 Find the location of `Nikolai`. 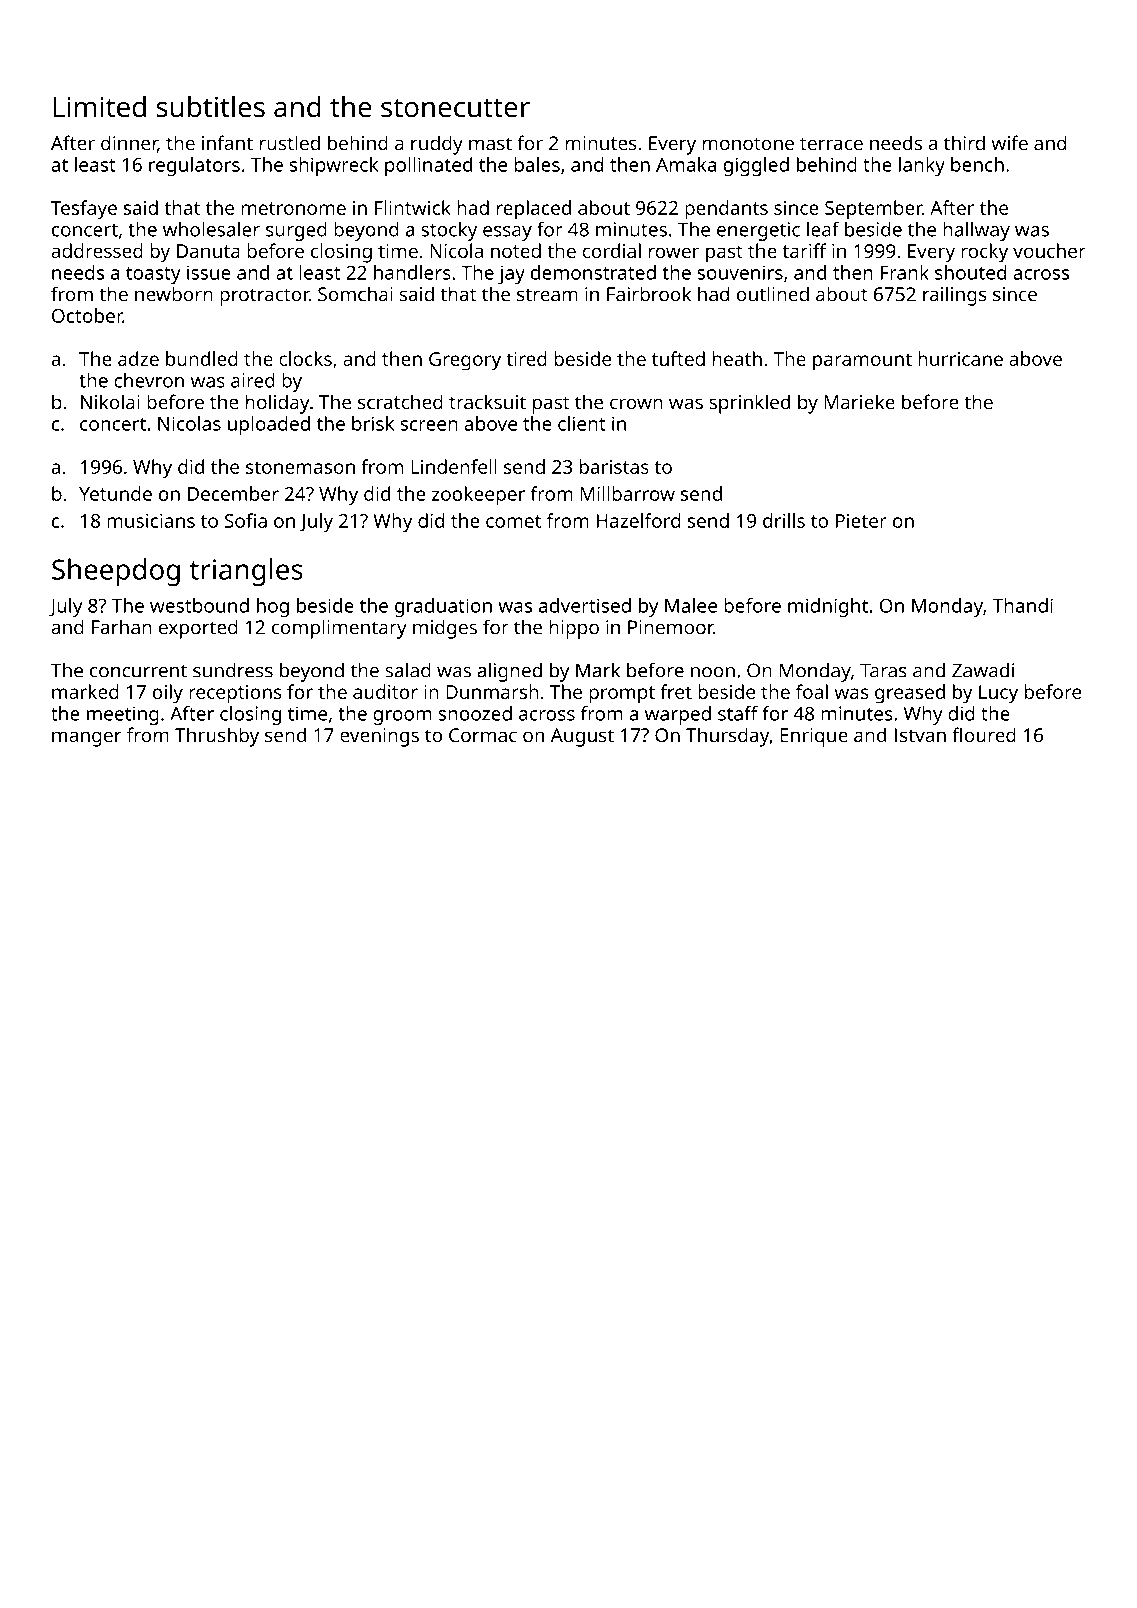

Nikolai is located at coordinates (110, 401).
